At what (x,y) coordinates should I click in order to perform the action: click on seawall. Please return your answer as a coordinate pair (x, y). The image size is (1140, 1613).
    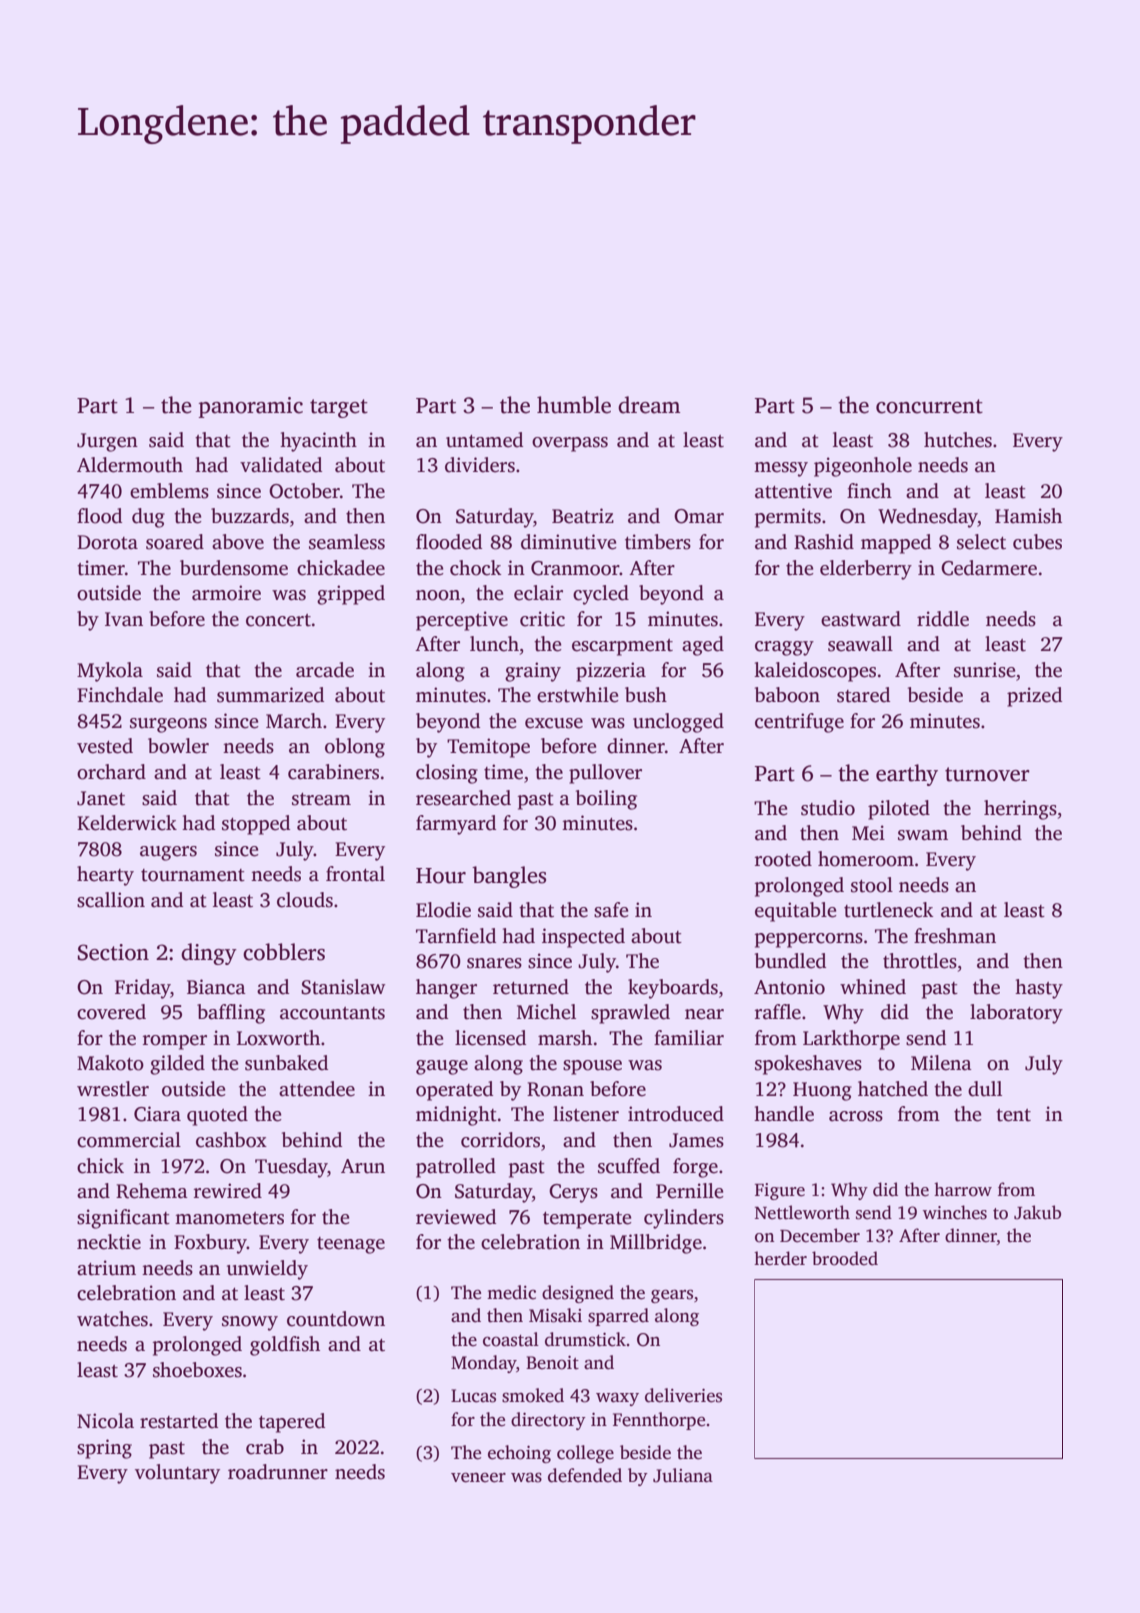
    Looking at the image, I should click on (860, 644).
